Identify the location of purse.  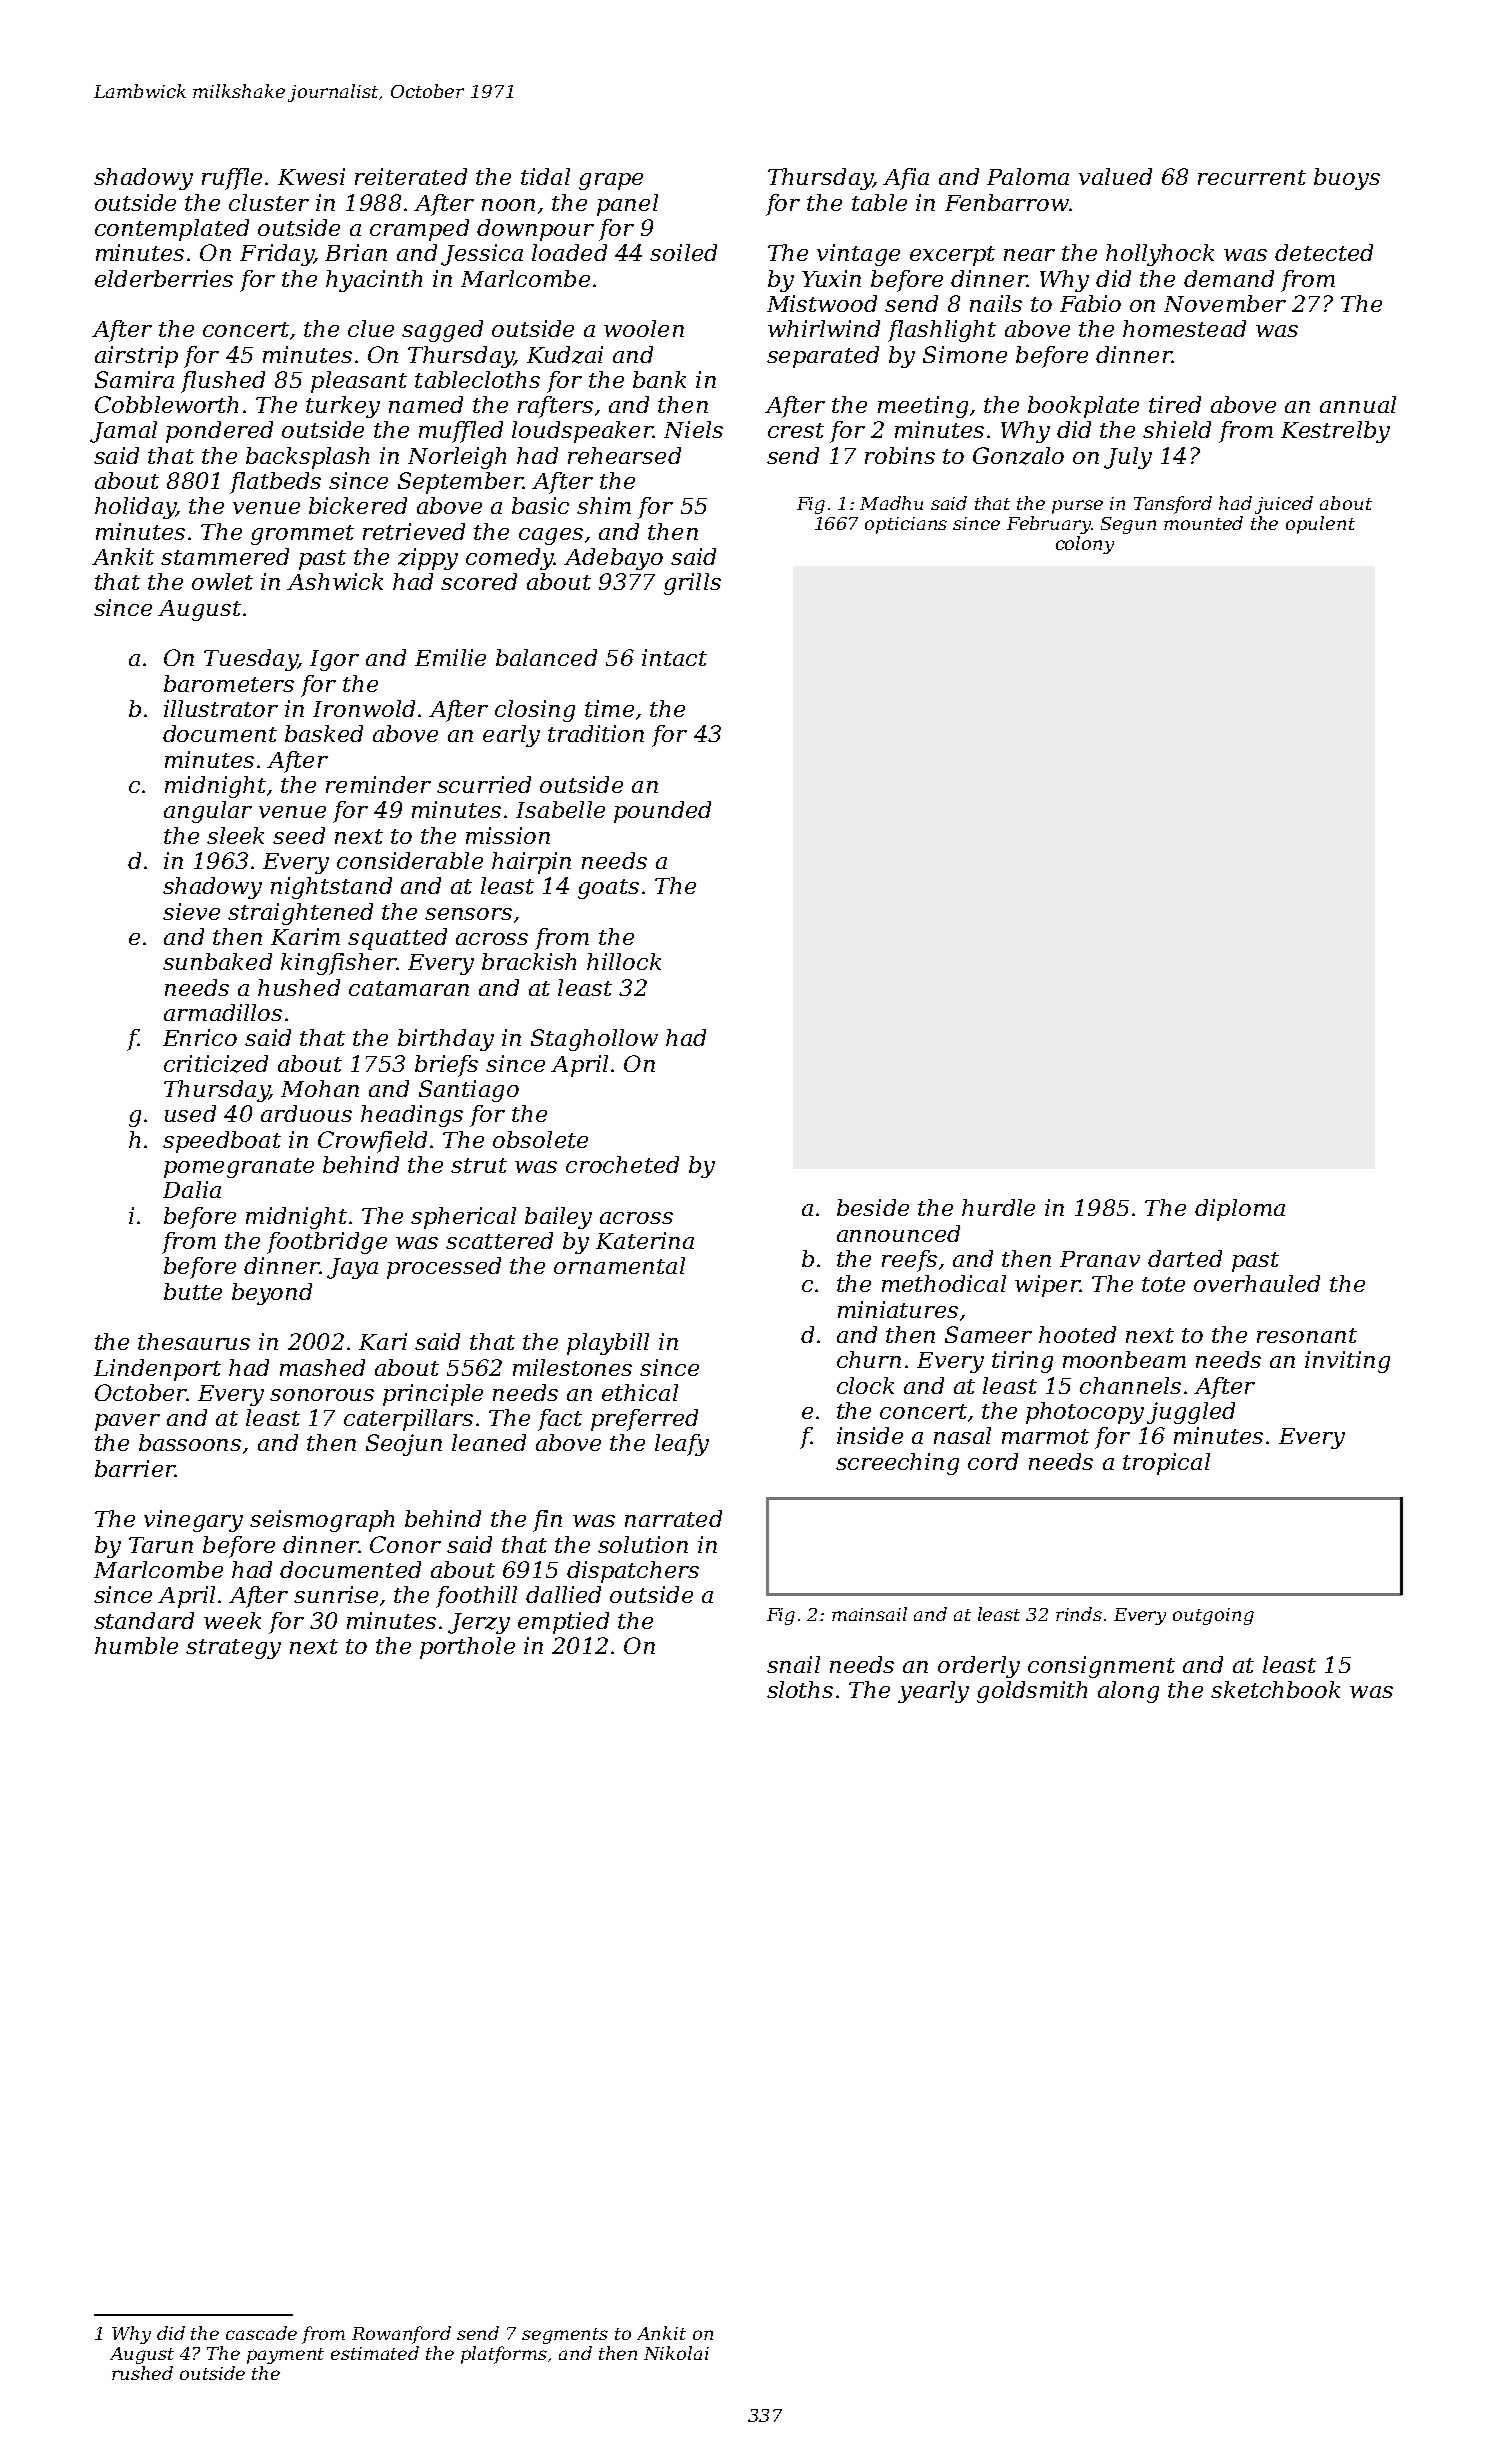
(1077, 507).
